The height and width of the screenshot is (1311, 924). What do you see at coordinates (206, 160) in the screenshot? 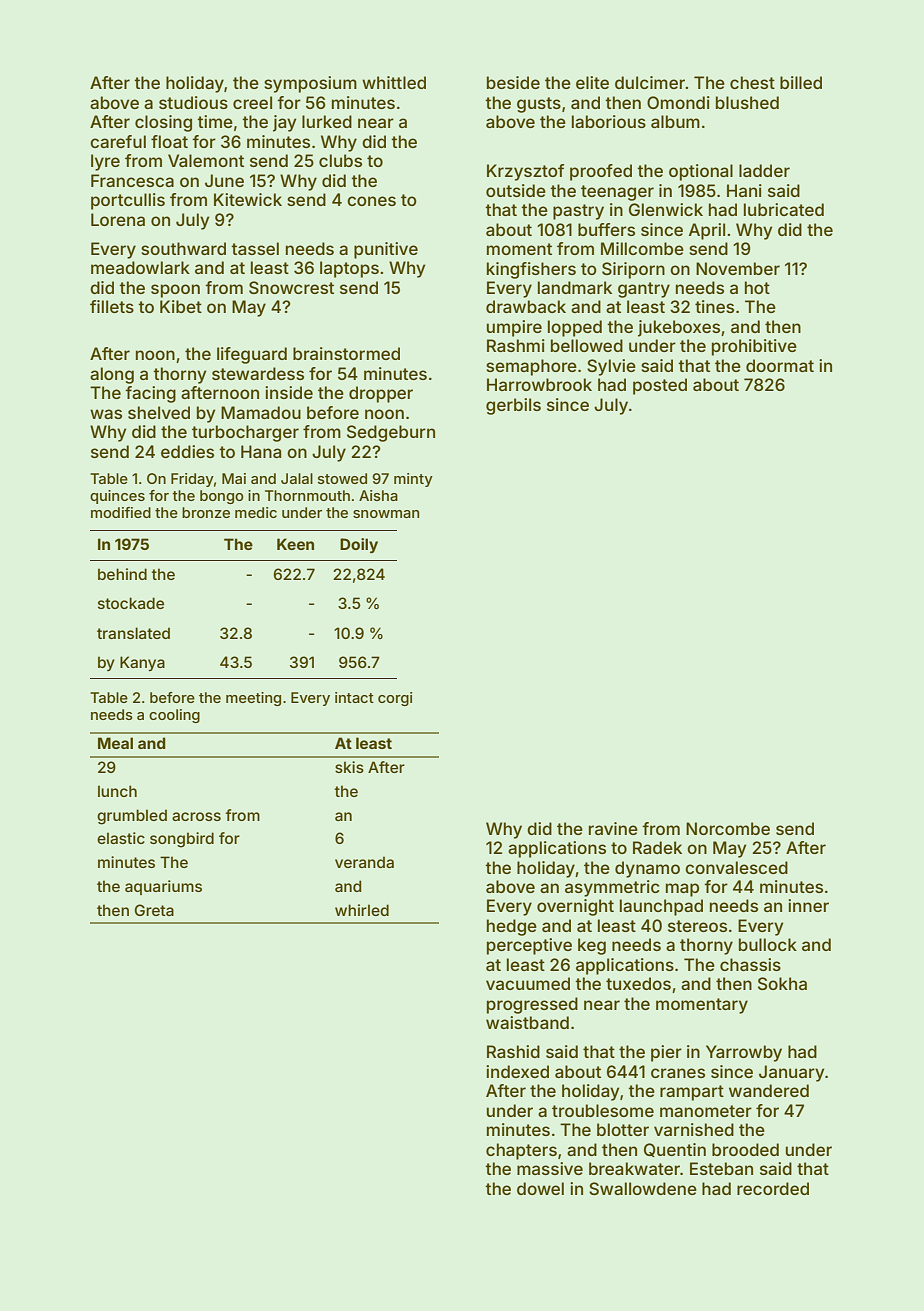
I see `Valemont` at bounding box center [206, 160].
